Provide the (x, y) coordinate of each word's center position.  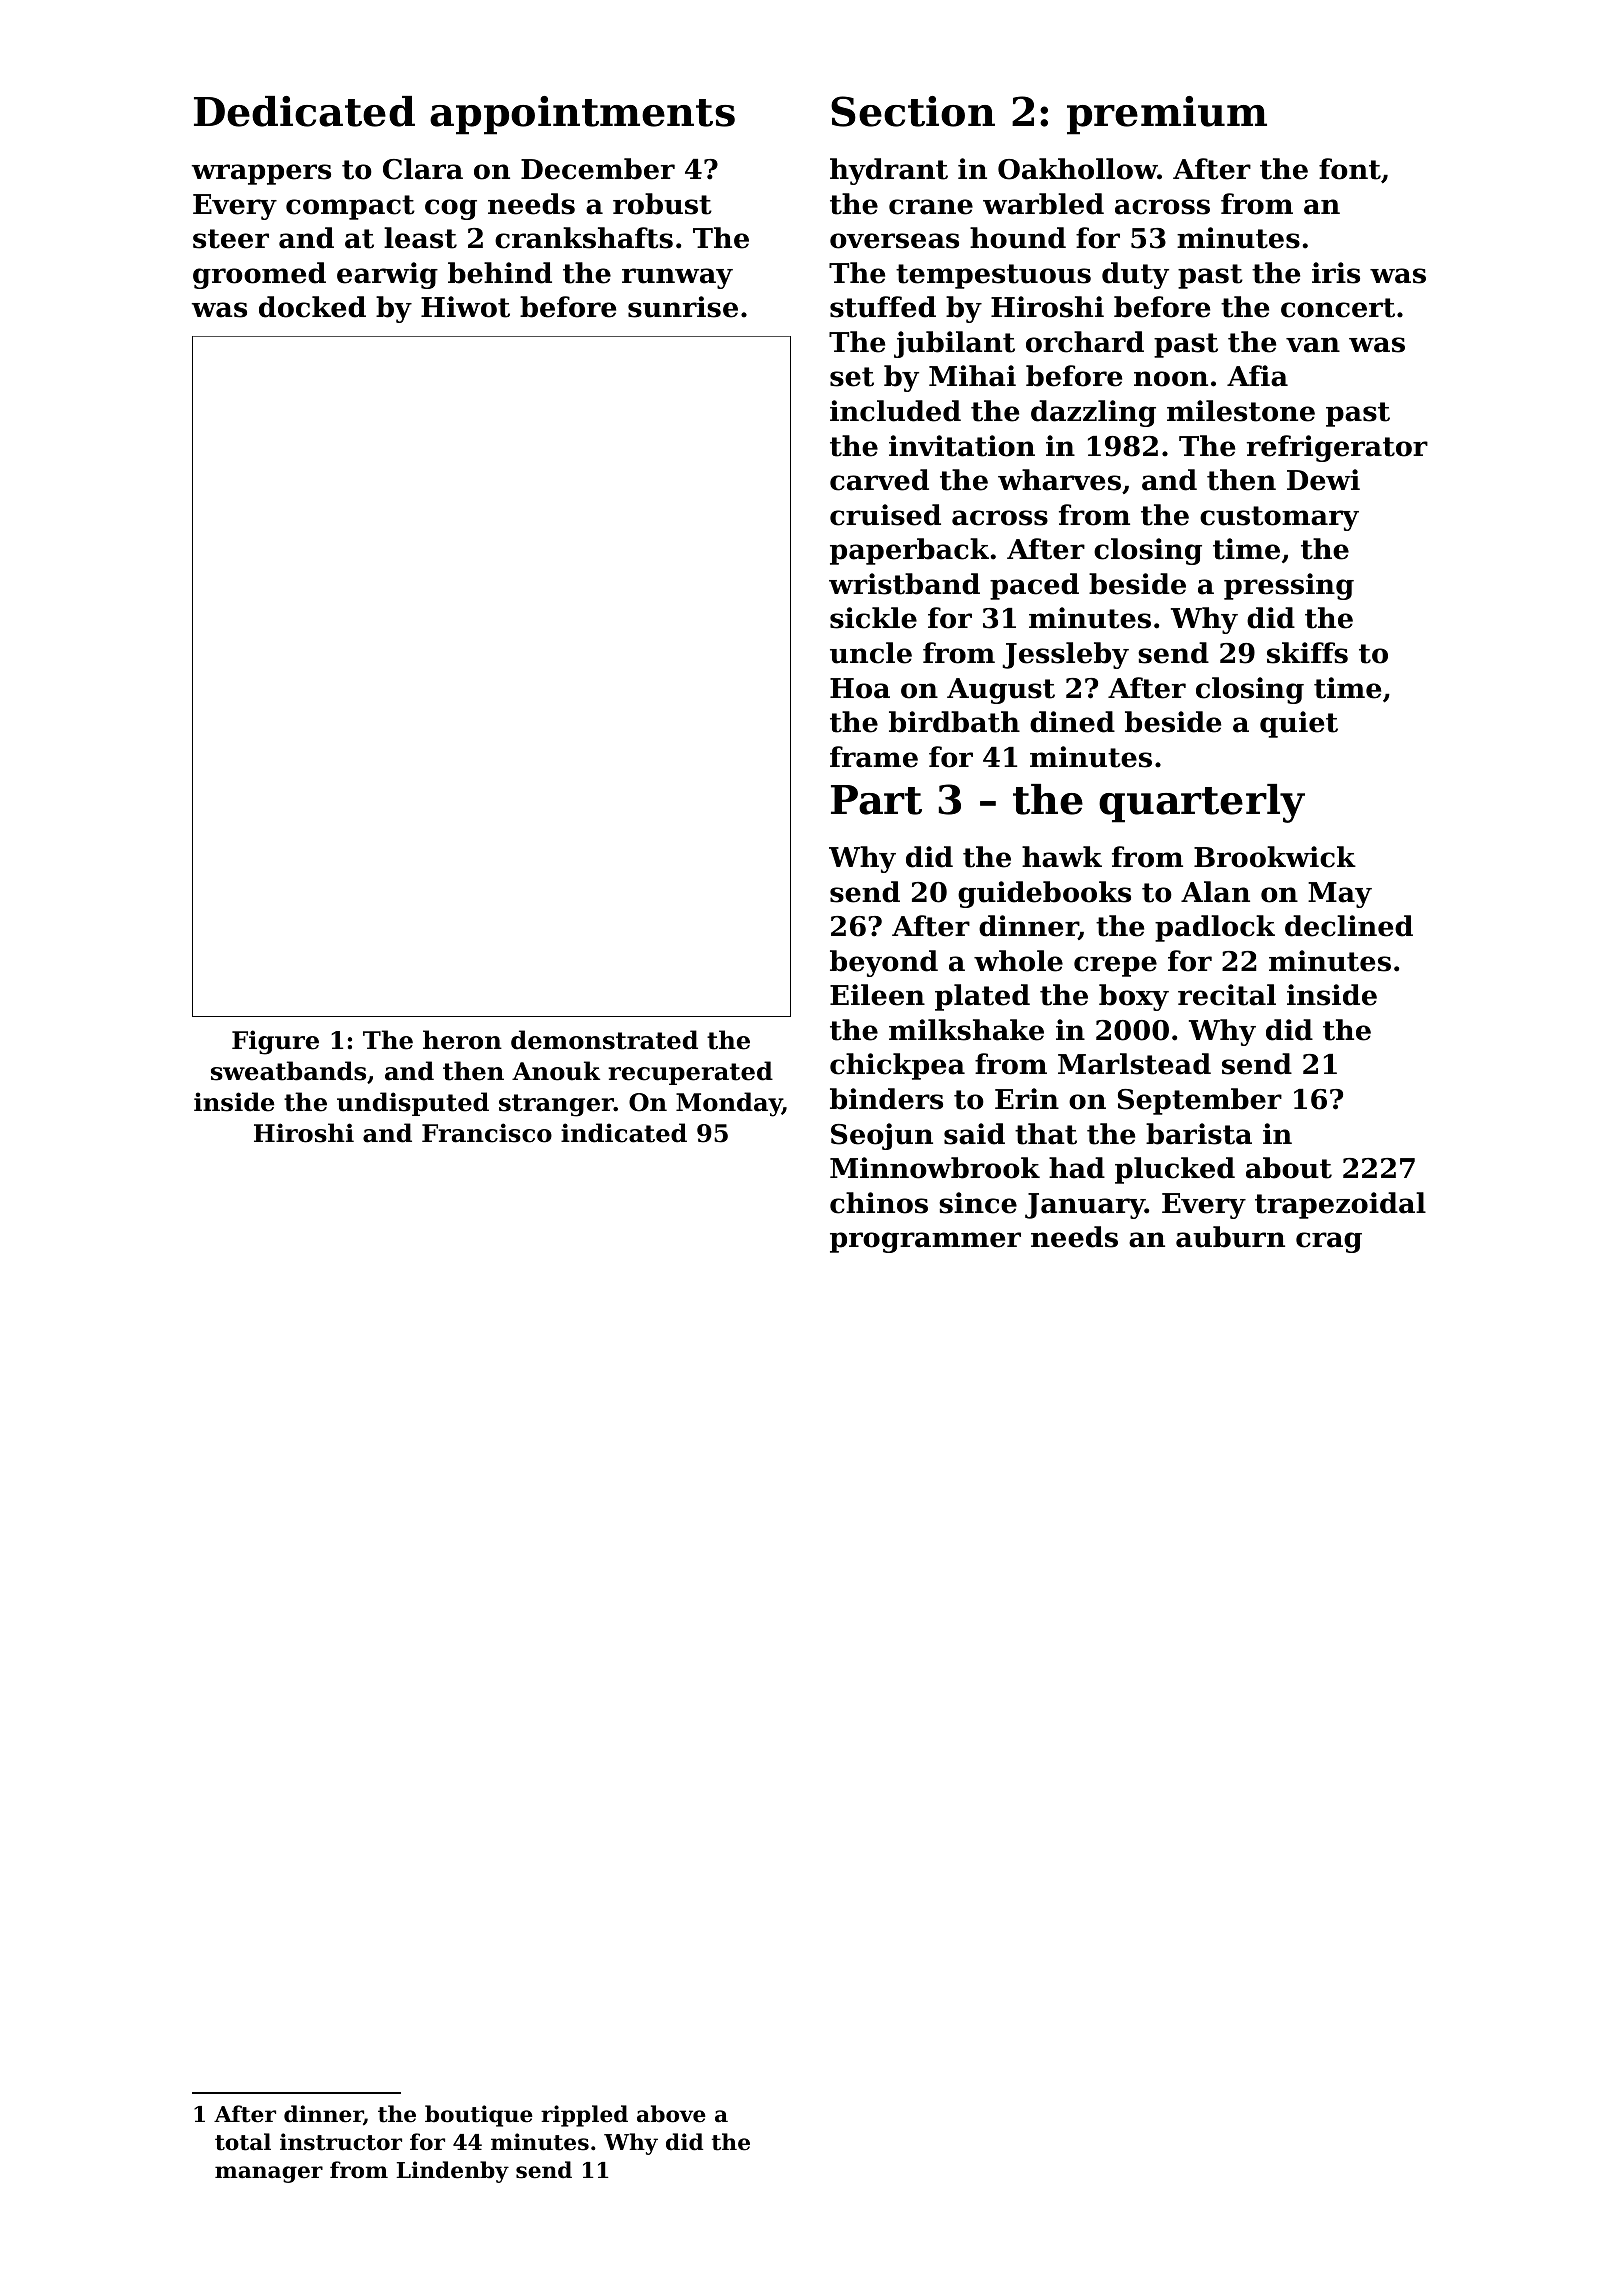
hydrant (889, 171)
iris (1336, 273)
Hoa (860, 688)
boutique (479, 2116)
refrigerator (1337, 448)
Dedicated (304, 111)
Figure (275, 1042)
